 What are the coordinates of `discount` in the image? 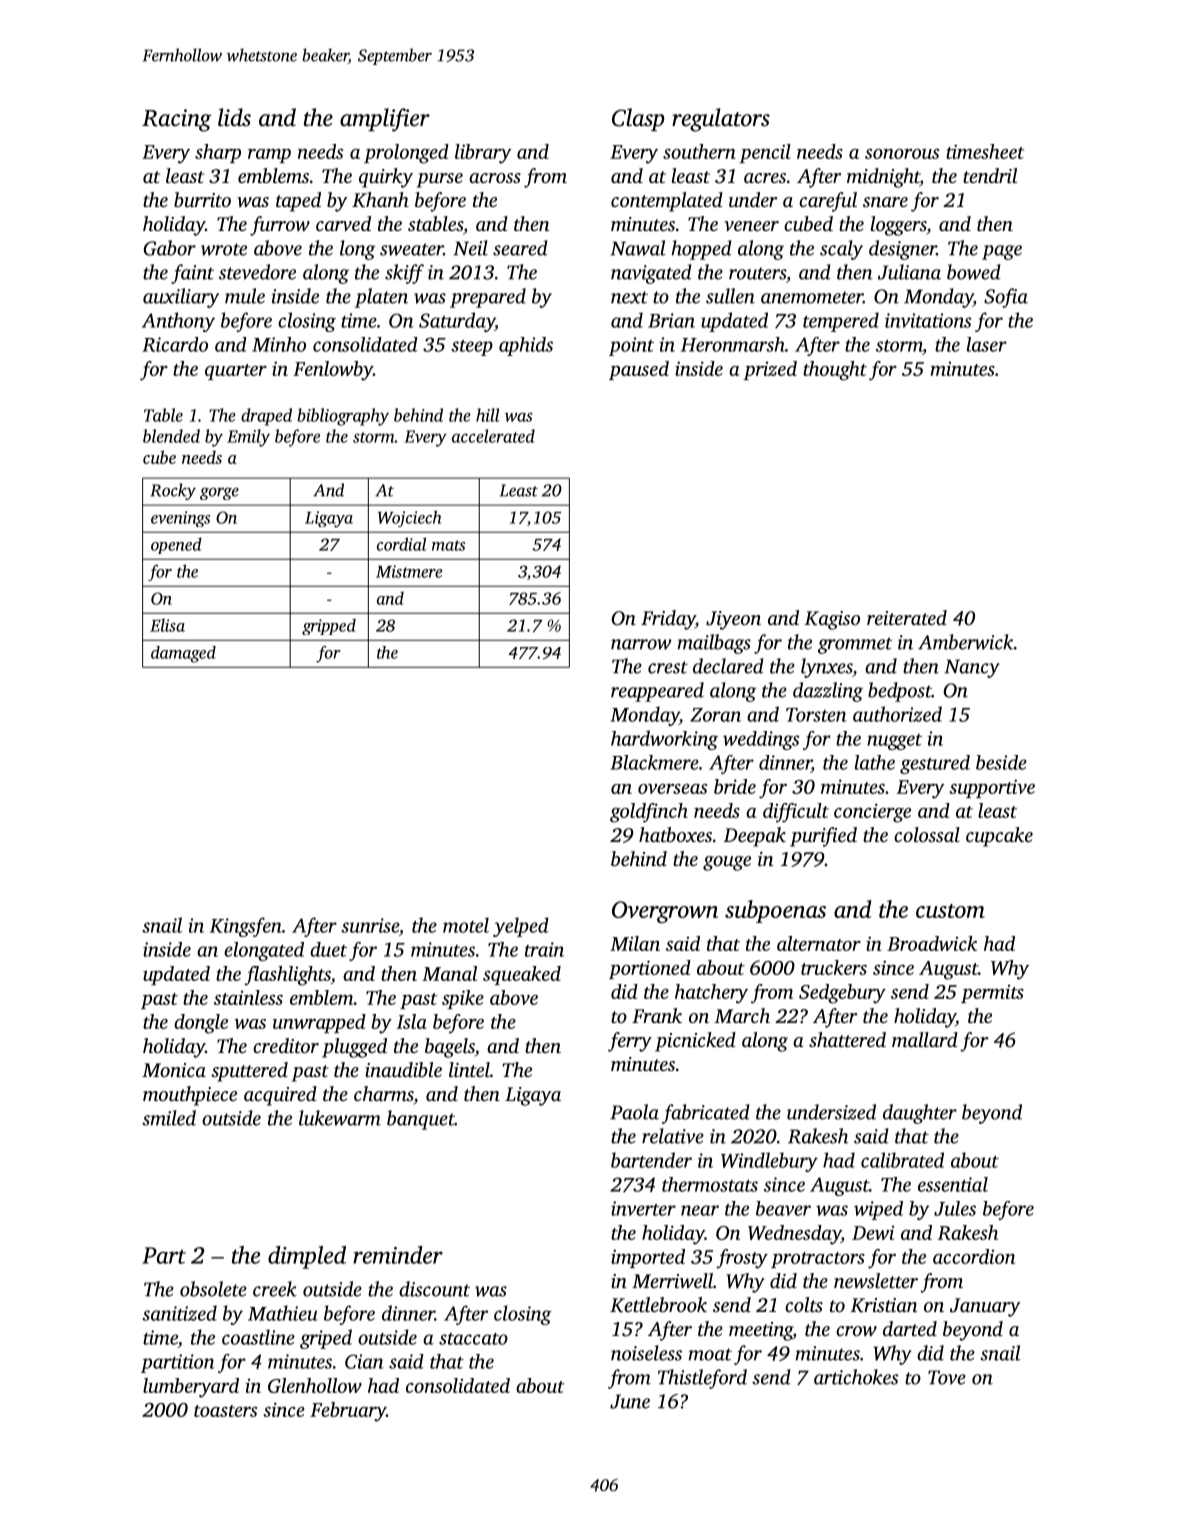 It's located at (434, 1289).
